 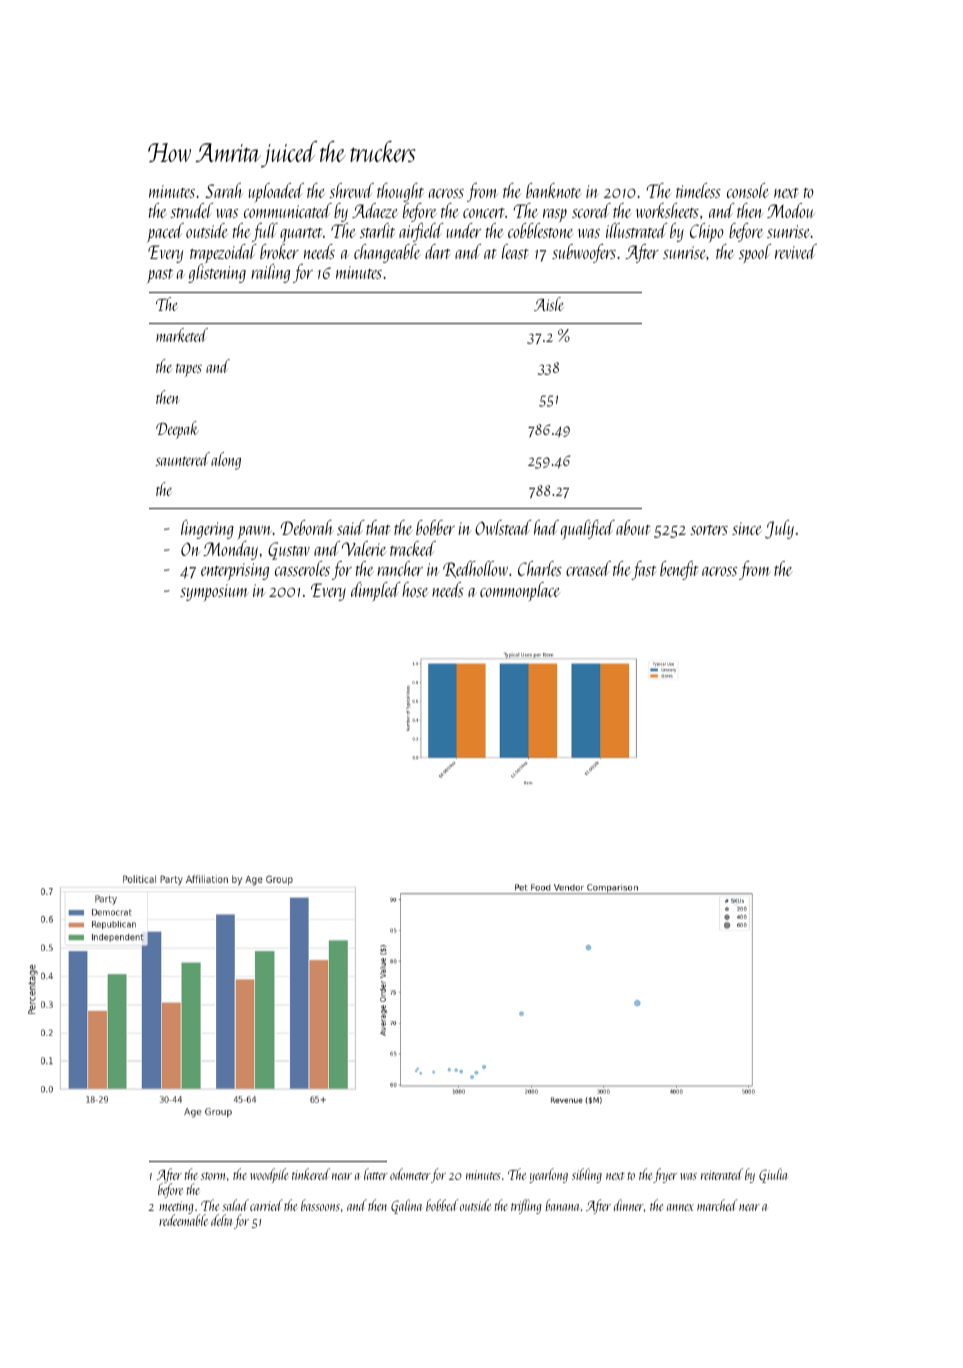 What do you see at coordinates (584, 253) in the screenshot?
I see `subwoofers` at bounding box center [584, 253].
